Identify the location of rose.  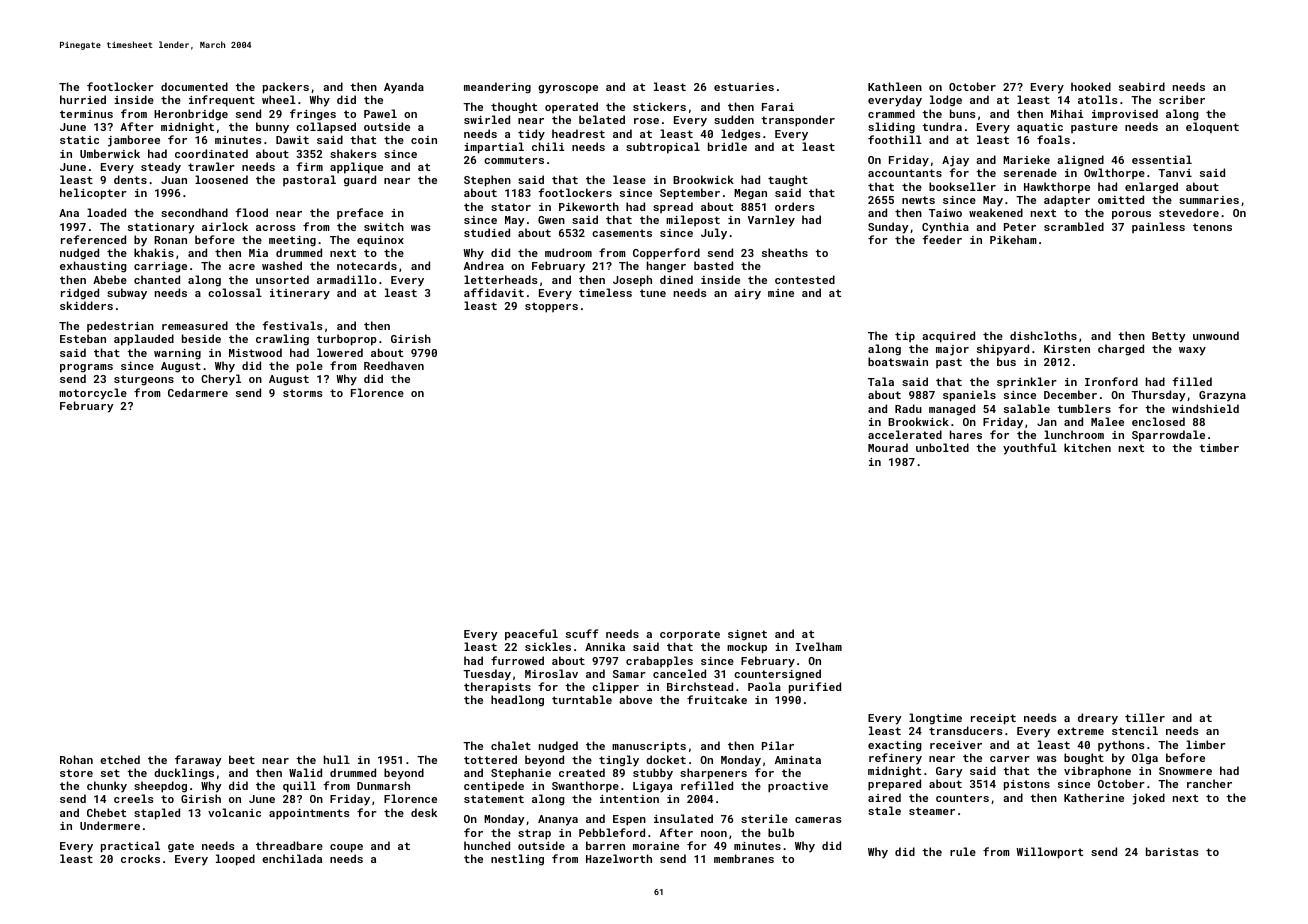
(646, 121).
